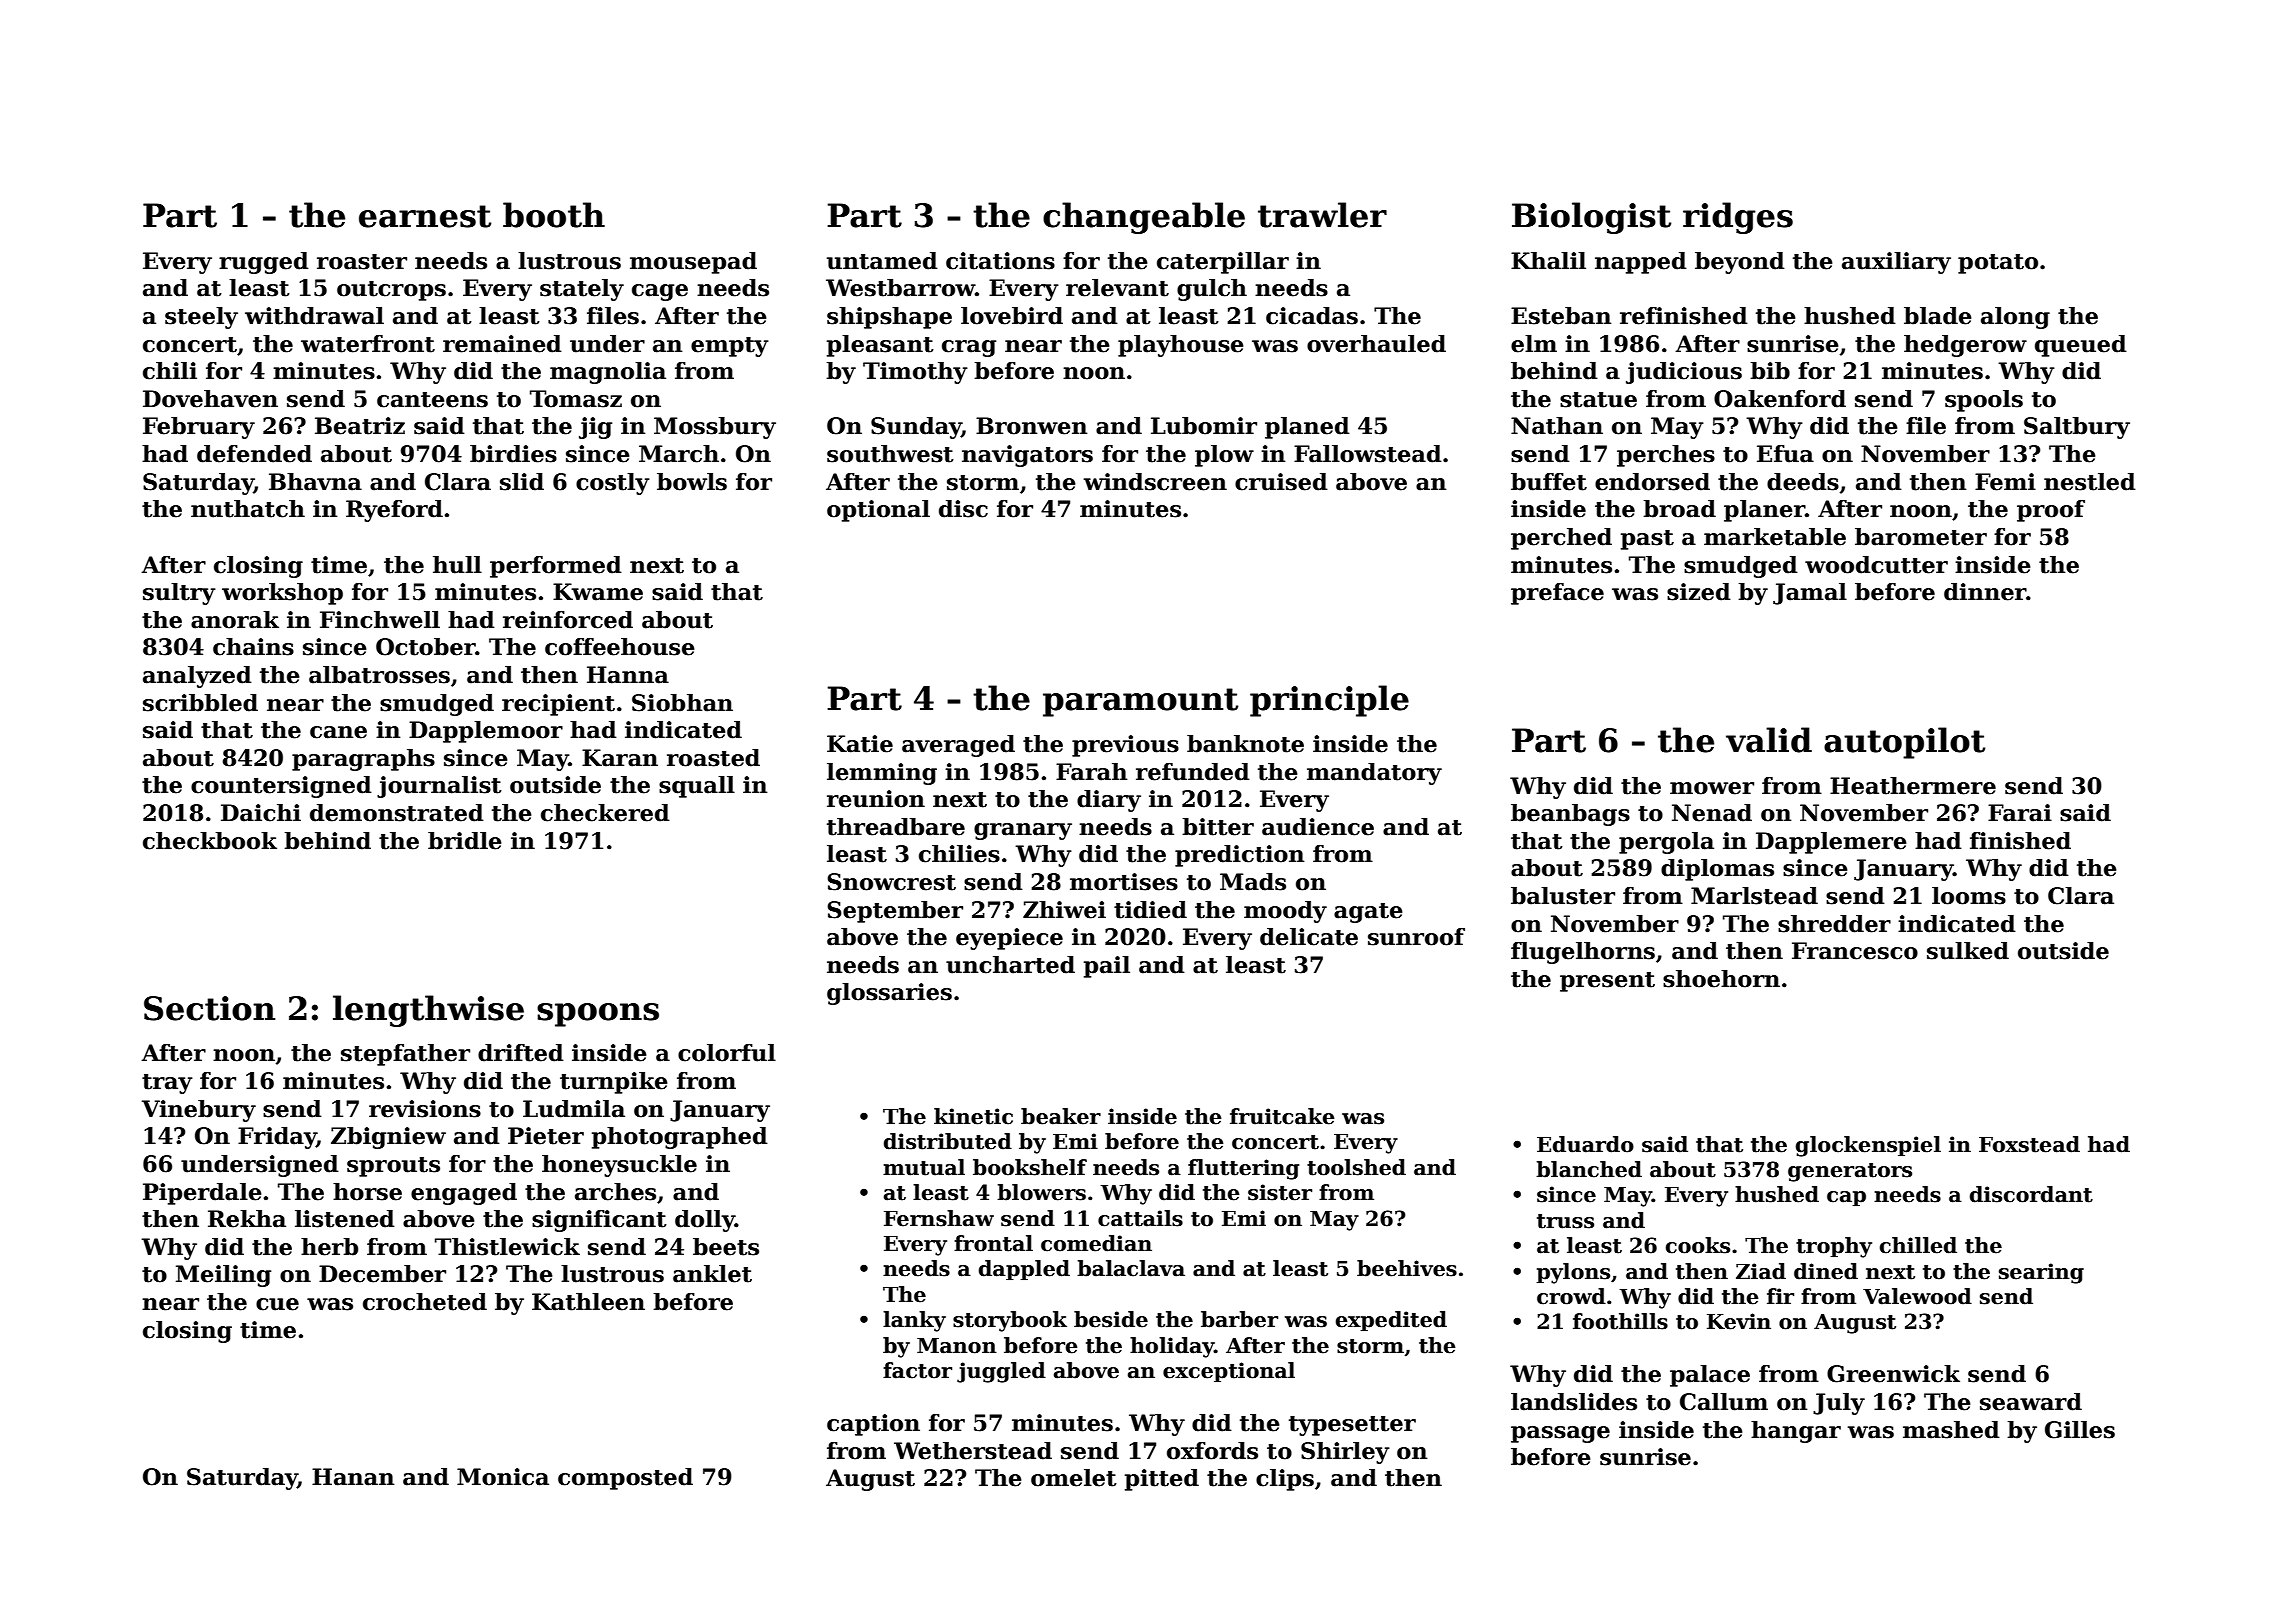 This image has height=1620, width=2292. I want to click on earnest, so click(425, 216).
